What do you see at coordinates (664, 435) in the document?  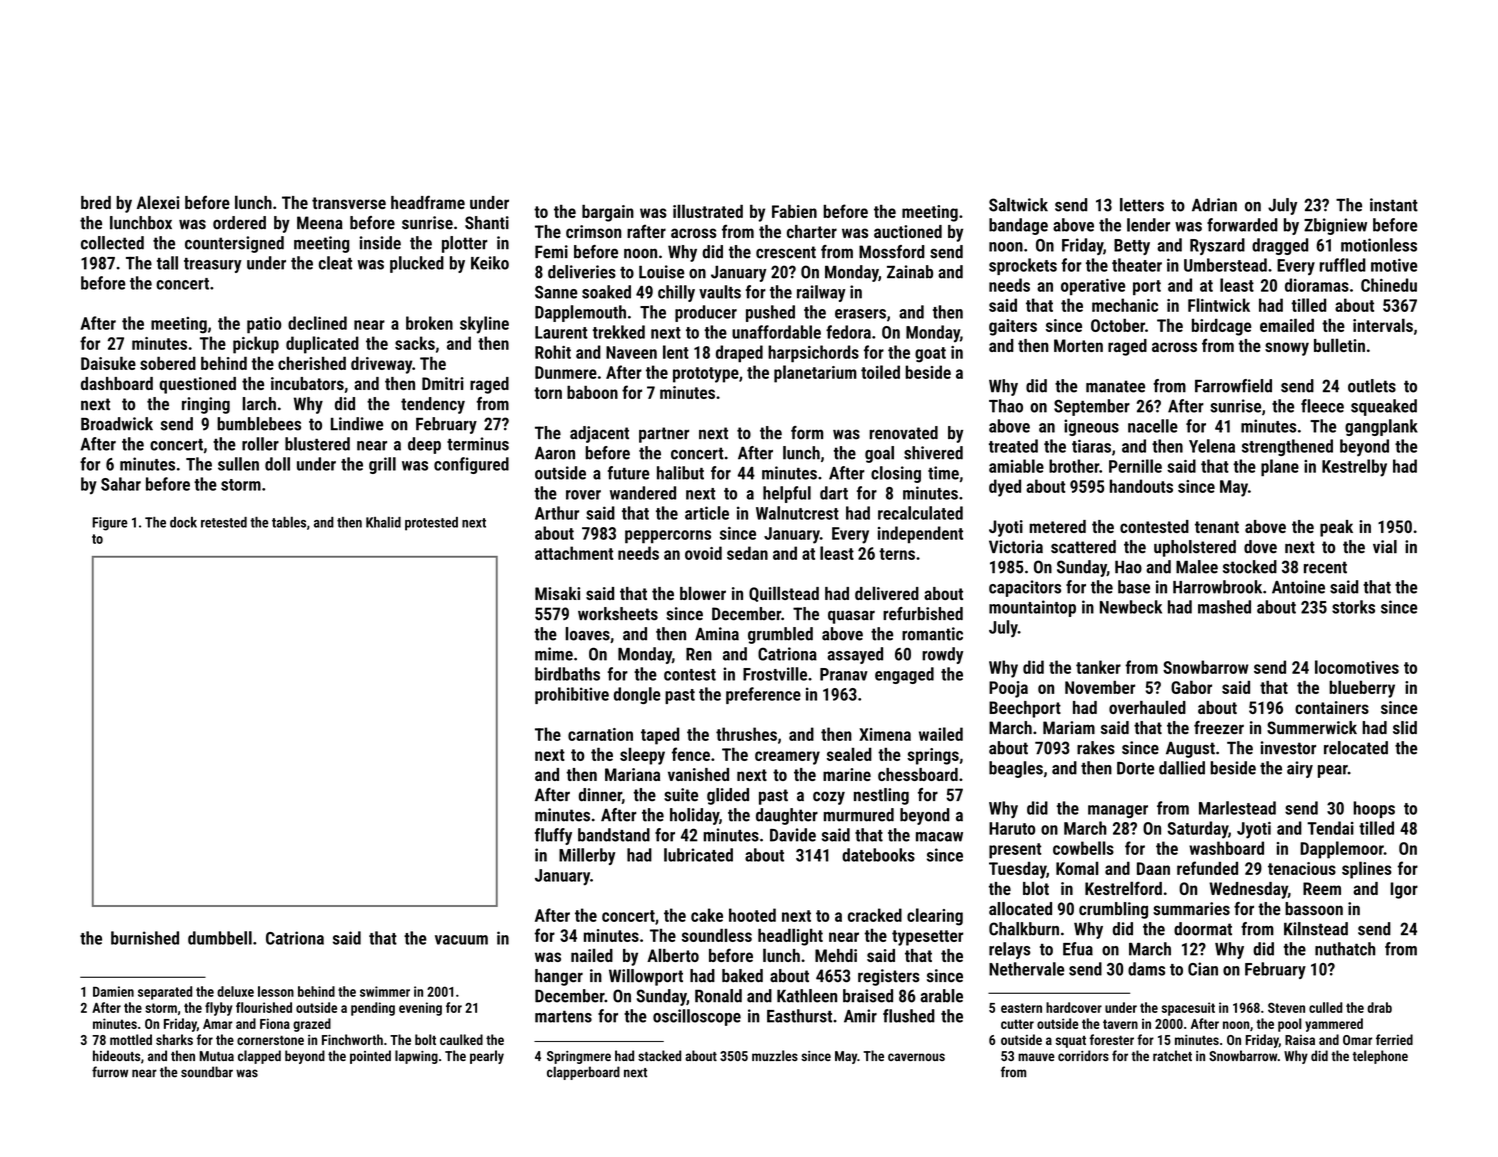 I see `partner` at bounding box center [664, 435].
